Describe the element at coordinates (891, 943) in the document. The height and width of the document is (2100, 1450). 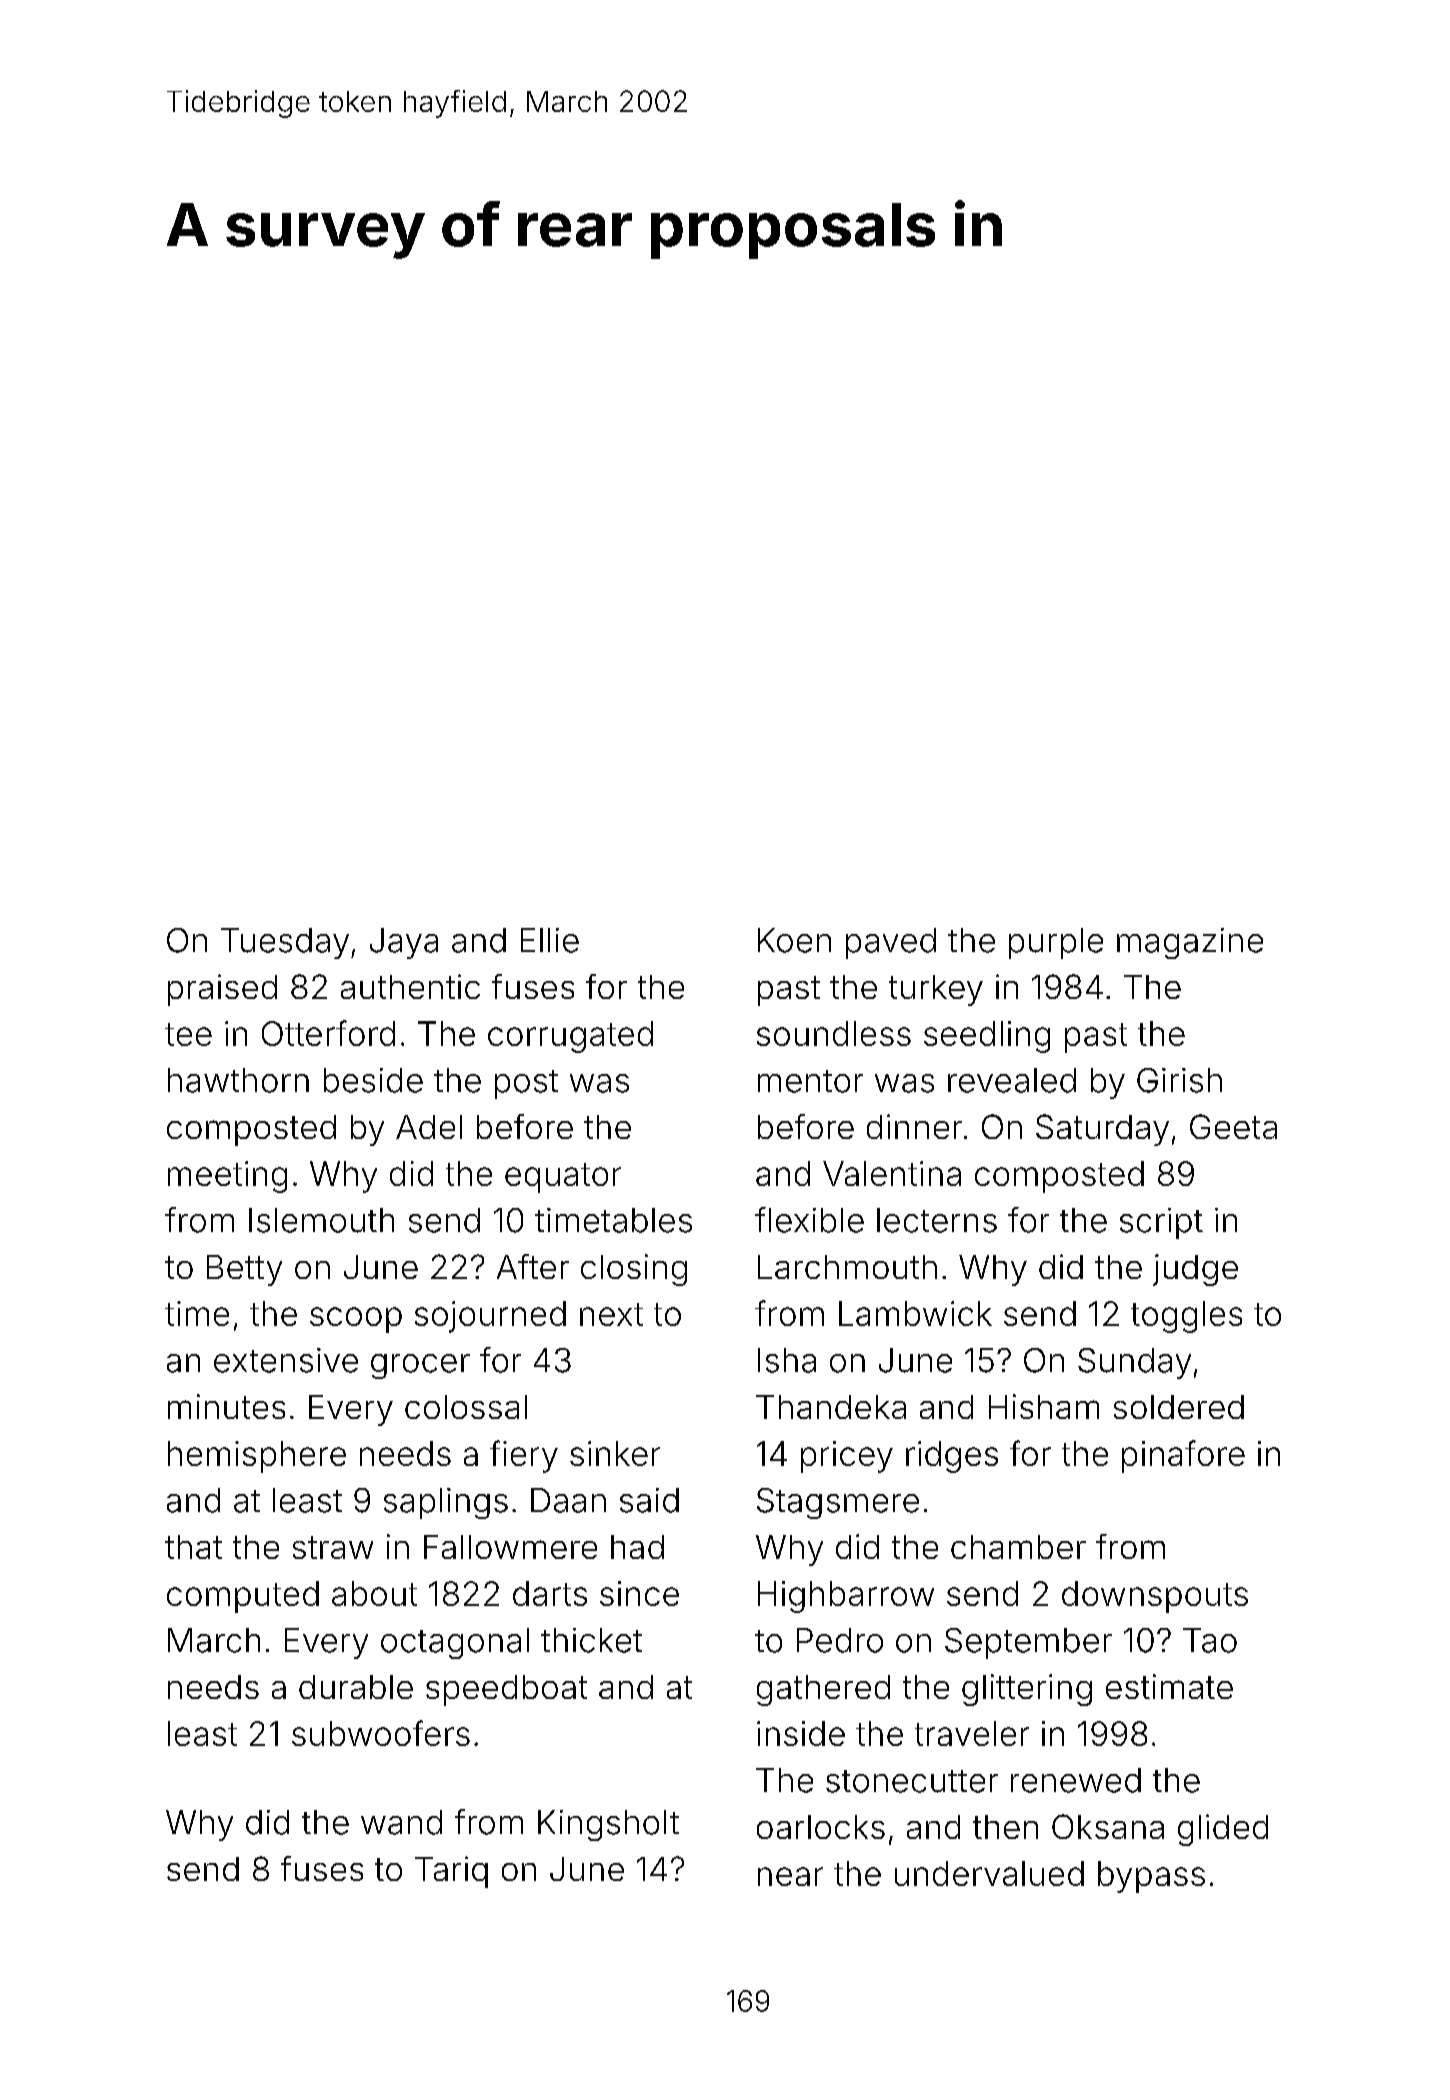
I see `paved` at that location.
